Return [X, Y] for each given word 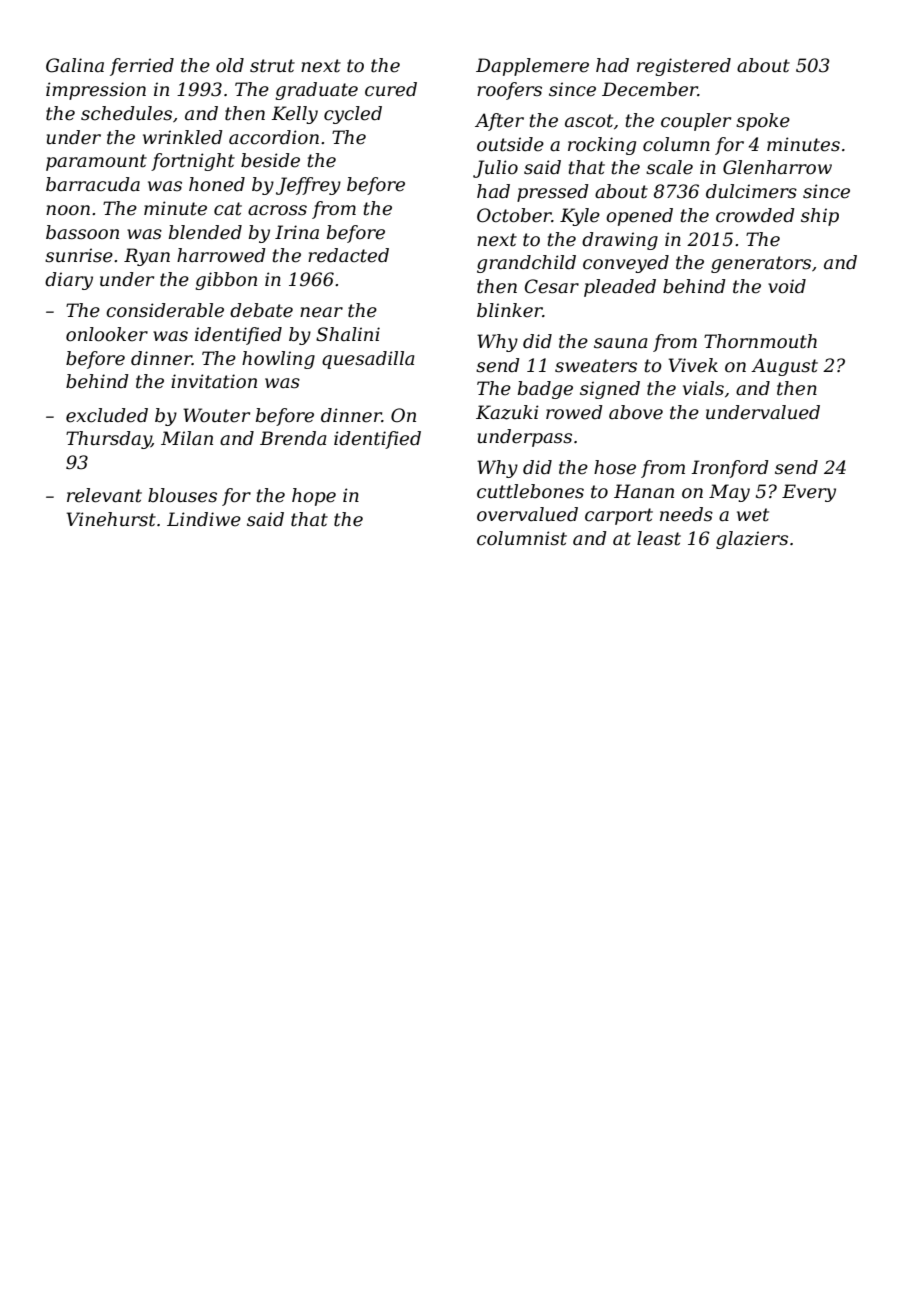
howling [278, 360]
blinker [510, 310]
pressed [553, 193]
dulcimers [751, 191]
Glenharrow [777, 167]
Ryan [147, 257]
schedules [126, 113]
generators [761, 264]
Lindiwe [204, 519]
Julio [495, 169]
